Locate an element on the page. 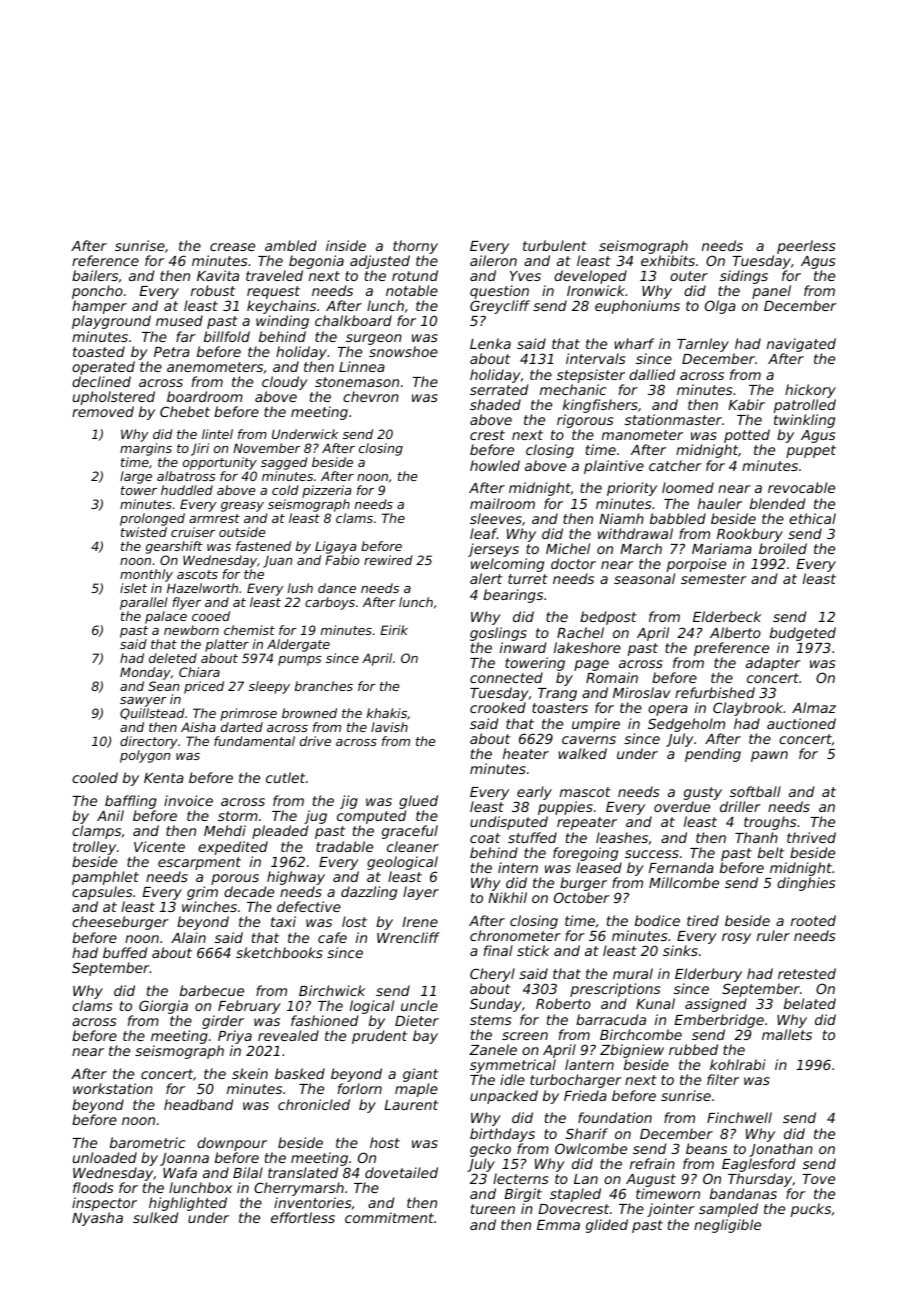 The height and width of the page is (1316, 908). Joanna is located at coordinates (184, 1159).
